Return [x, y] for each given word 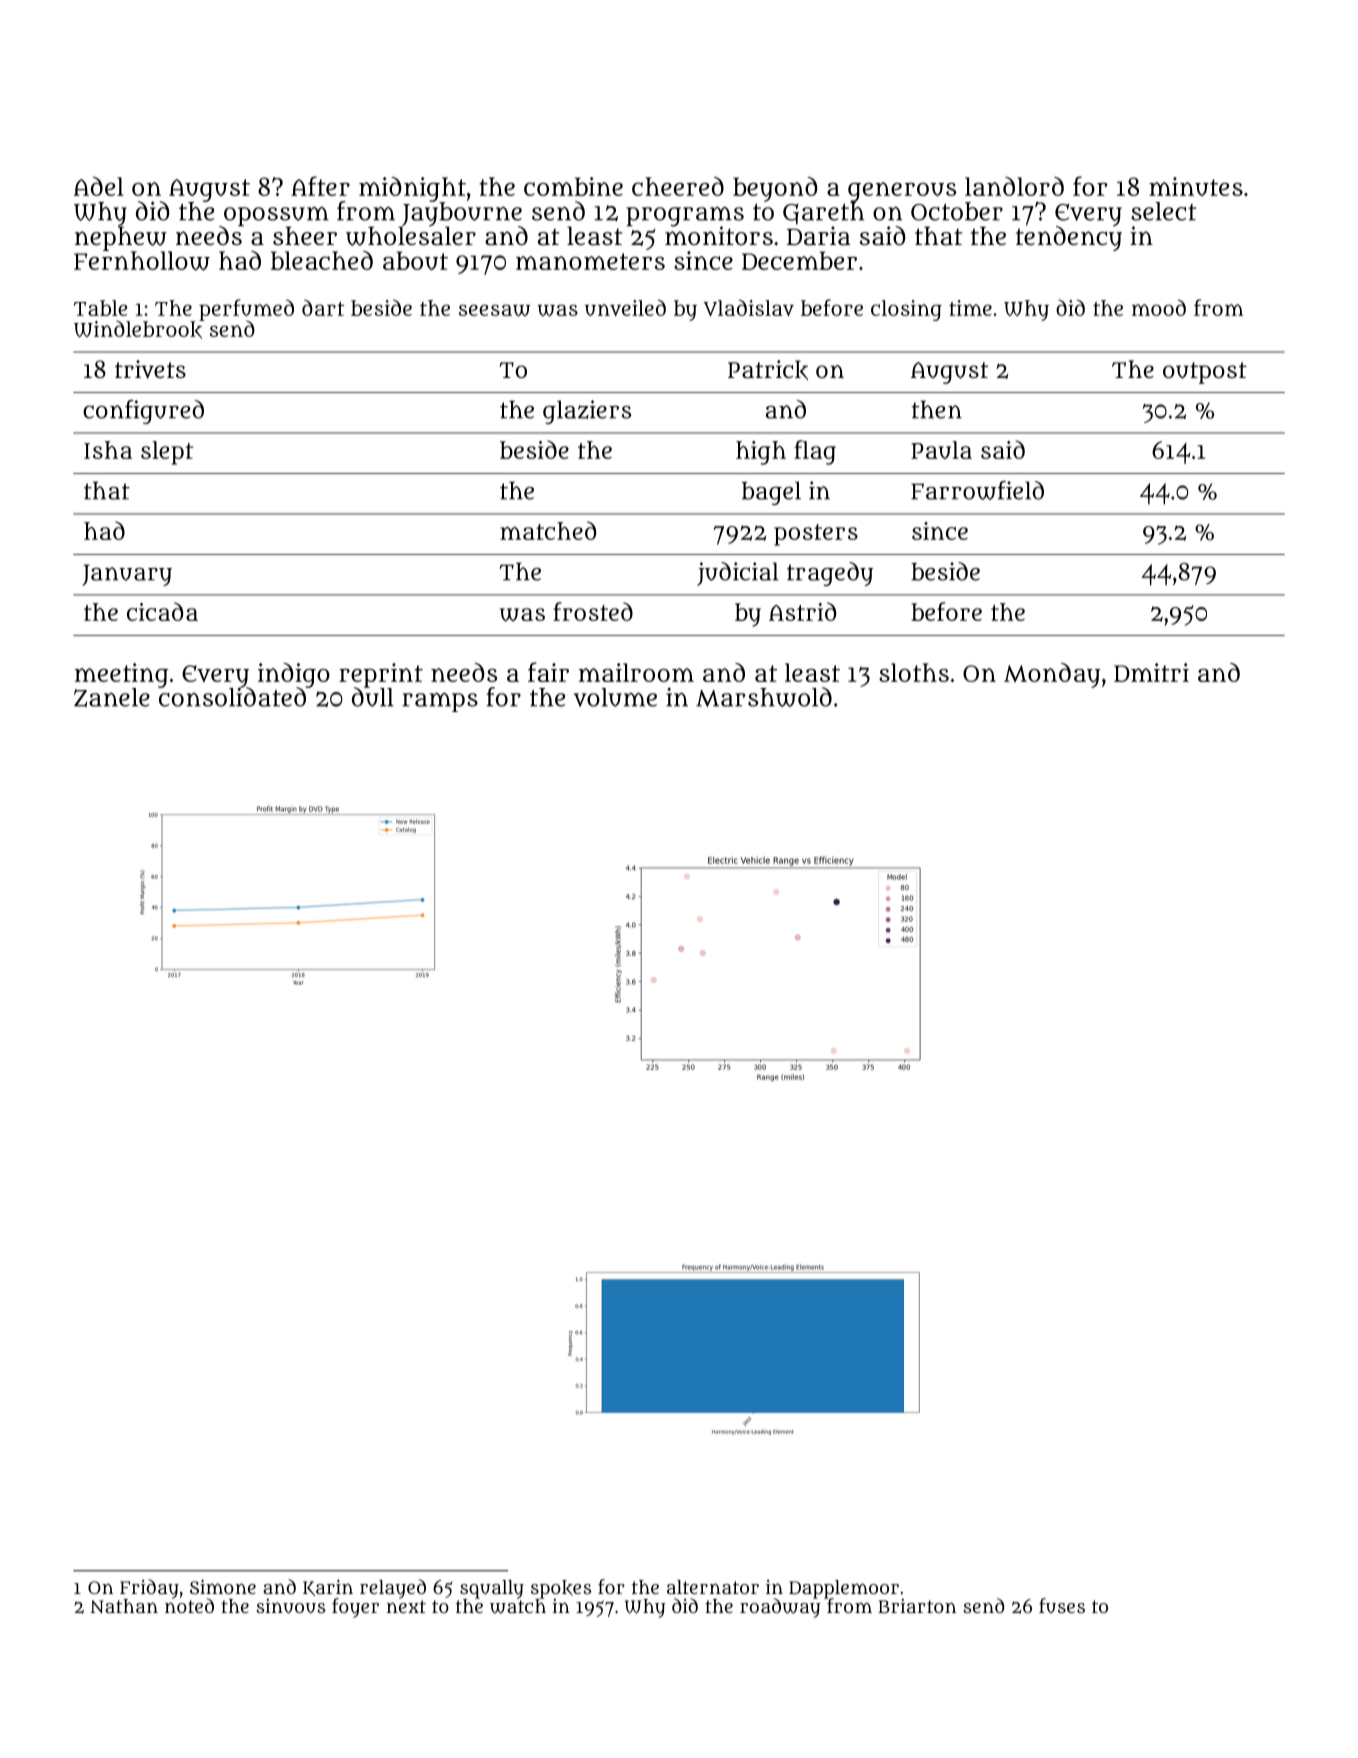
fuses [1062, 1605]
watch [518, 1606]
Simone [223, 1586]
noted [189, 1605]
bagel [771, 493]
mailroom [636, 672]
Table [100, 308]
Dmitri [1151, 672]
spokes [561, 1589]
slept [167, 453]
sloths [914, 672]
